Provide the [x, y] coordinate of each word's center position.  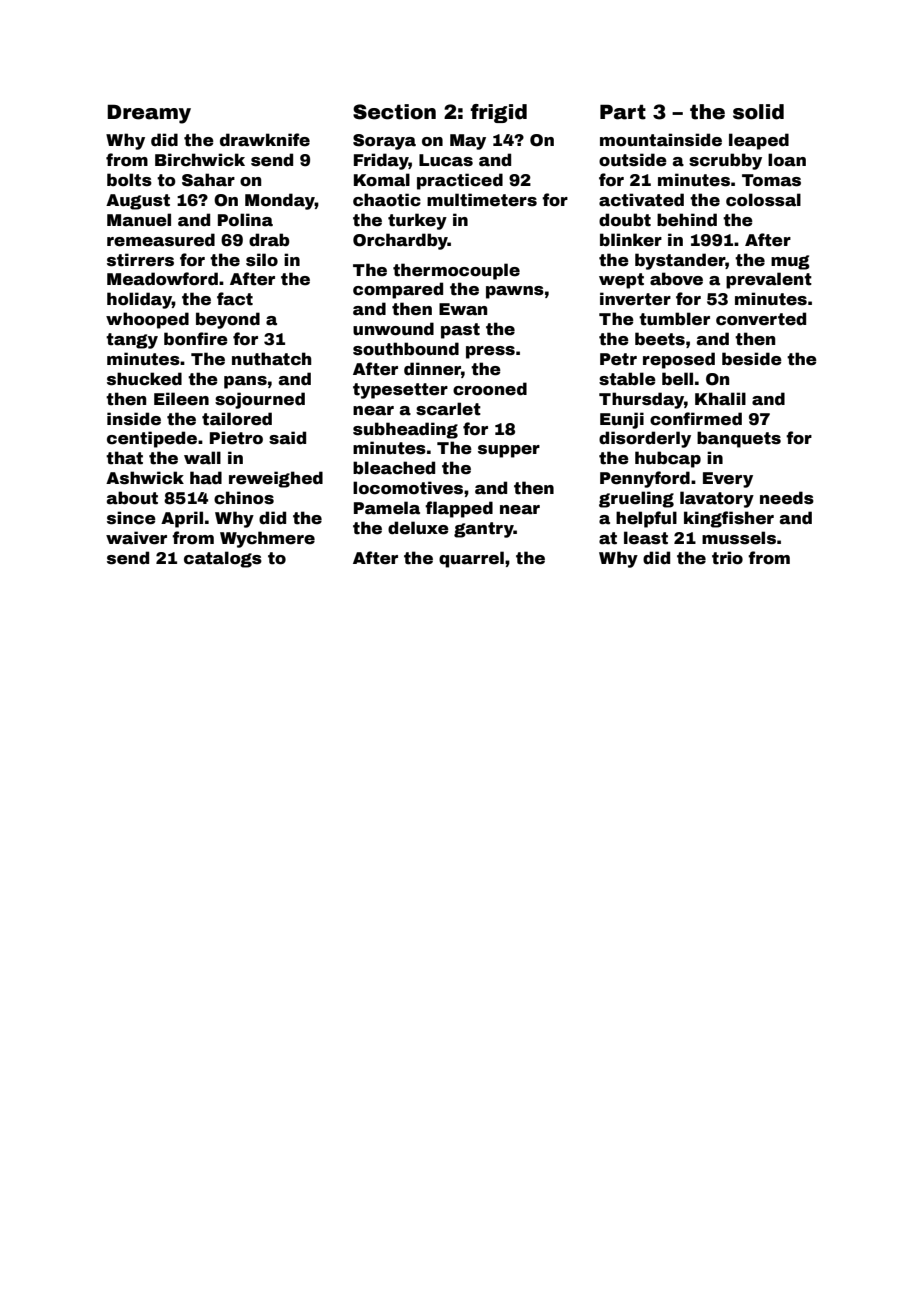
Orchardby [400, 241]
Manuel [139, 220]
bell [677, 379]
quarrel [471, 559]
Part [623, 112]
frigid [498, 113]
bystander [680, 261]
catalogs [223, 559]
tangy [132, 341]
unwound [393, 329]
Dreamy [149, 114]
